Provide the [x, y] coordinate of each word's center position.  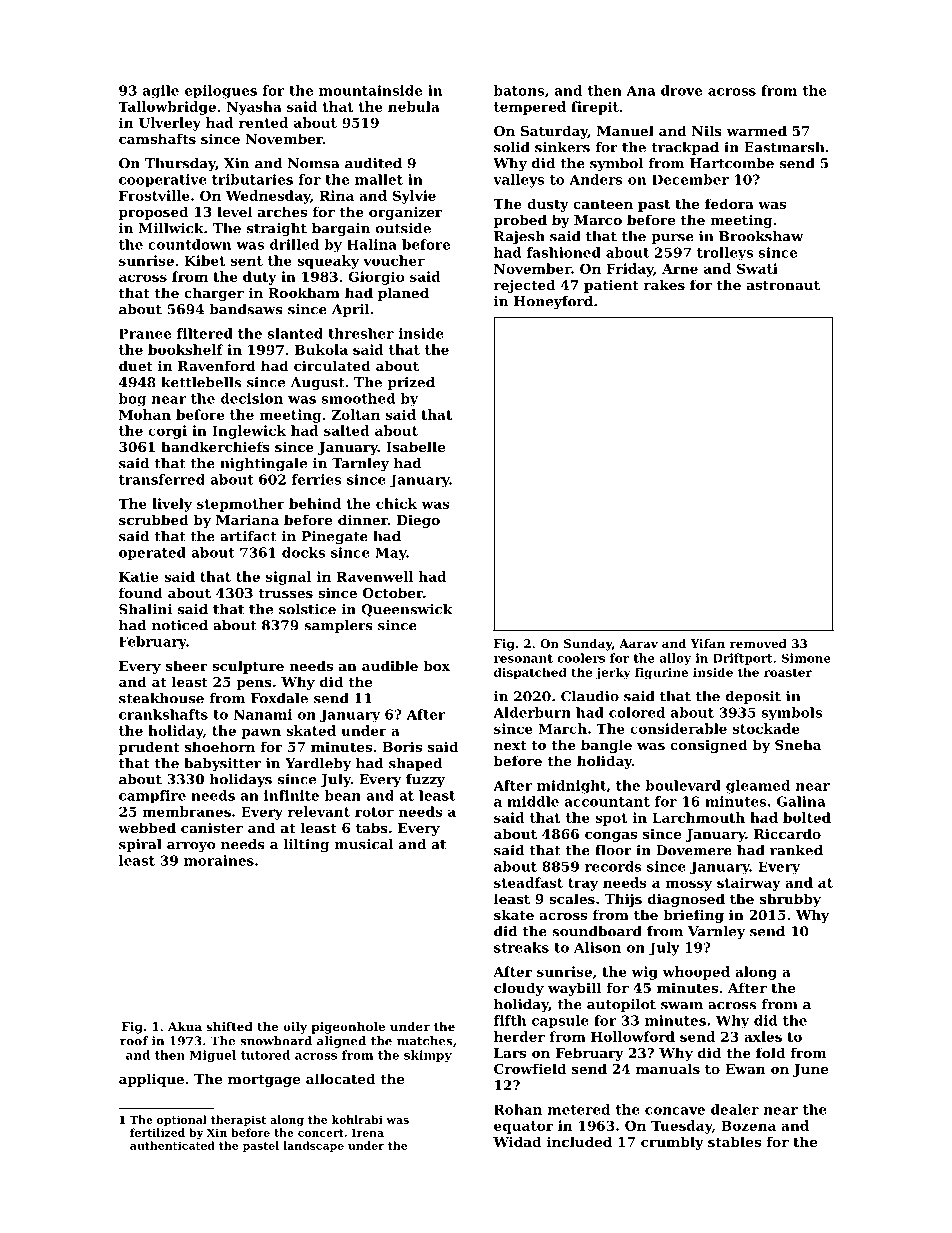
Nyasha [254, 108]
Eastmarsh [784, 147]
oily [295, 1028]
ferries [316, 479]
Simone [806, 658]
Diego [418, 521]
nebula [414, 106]
